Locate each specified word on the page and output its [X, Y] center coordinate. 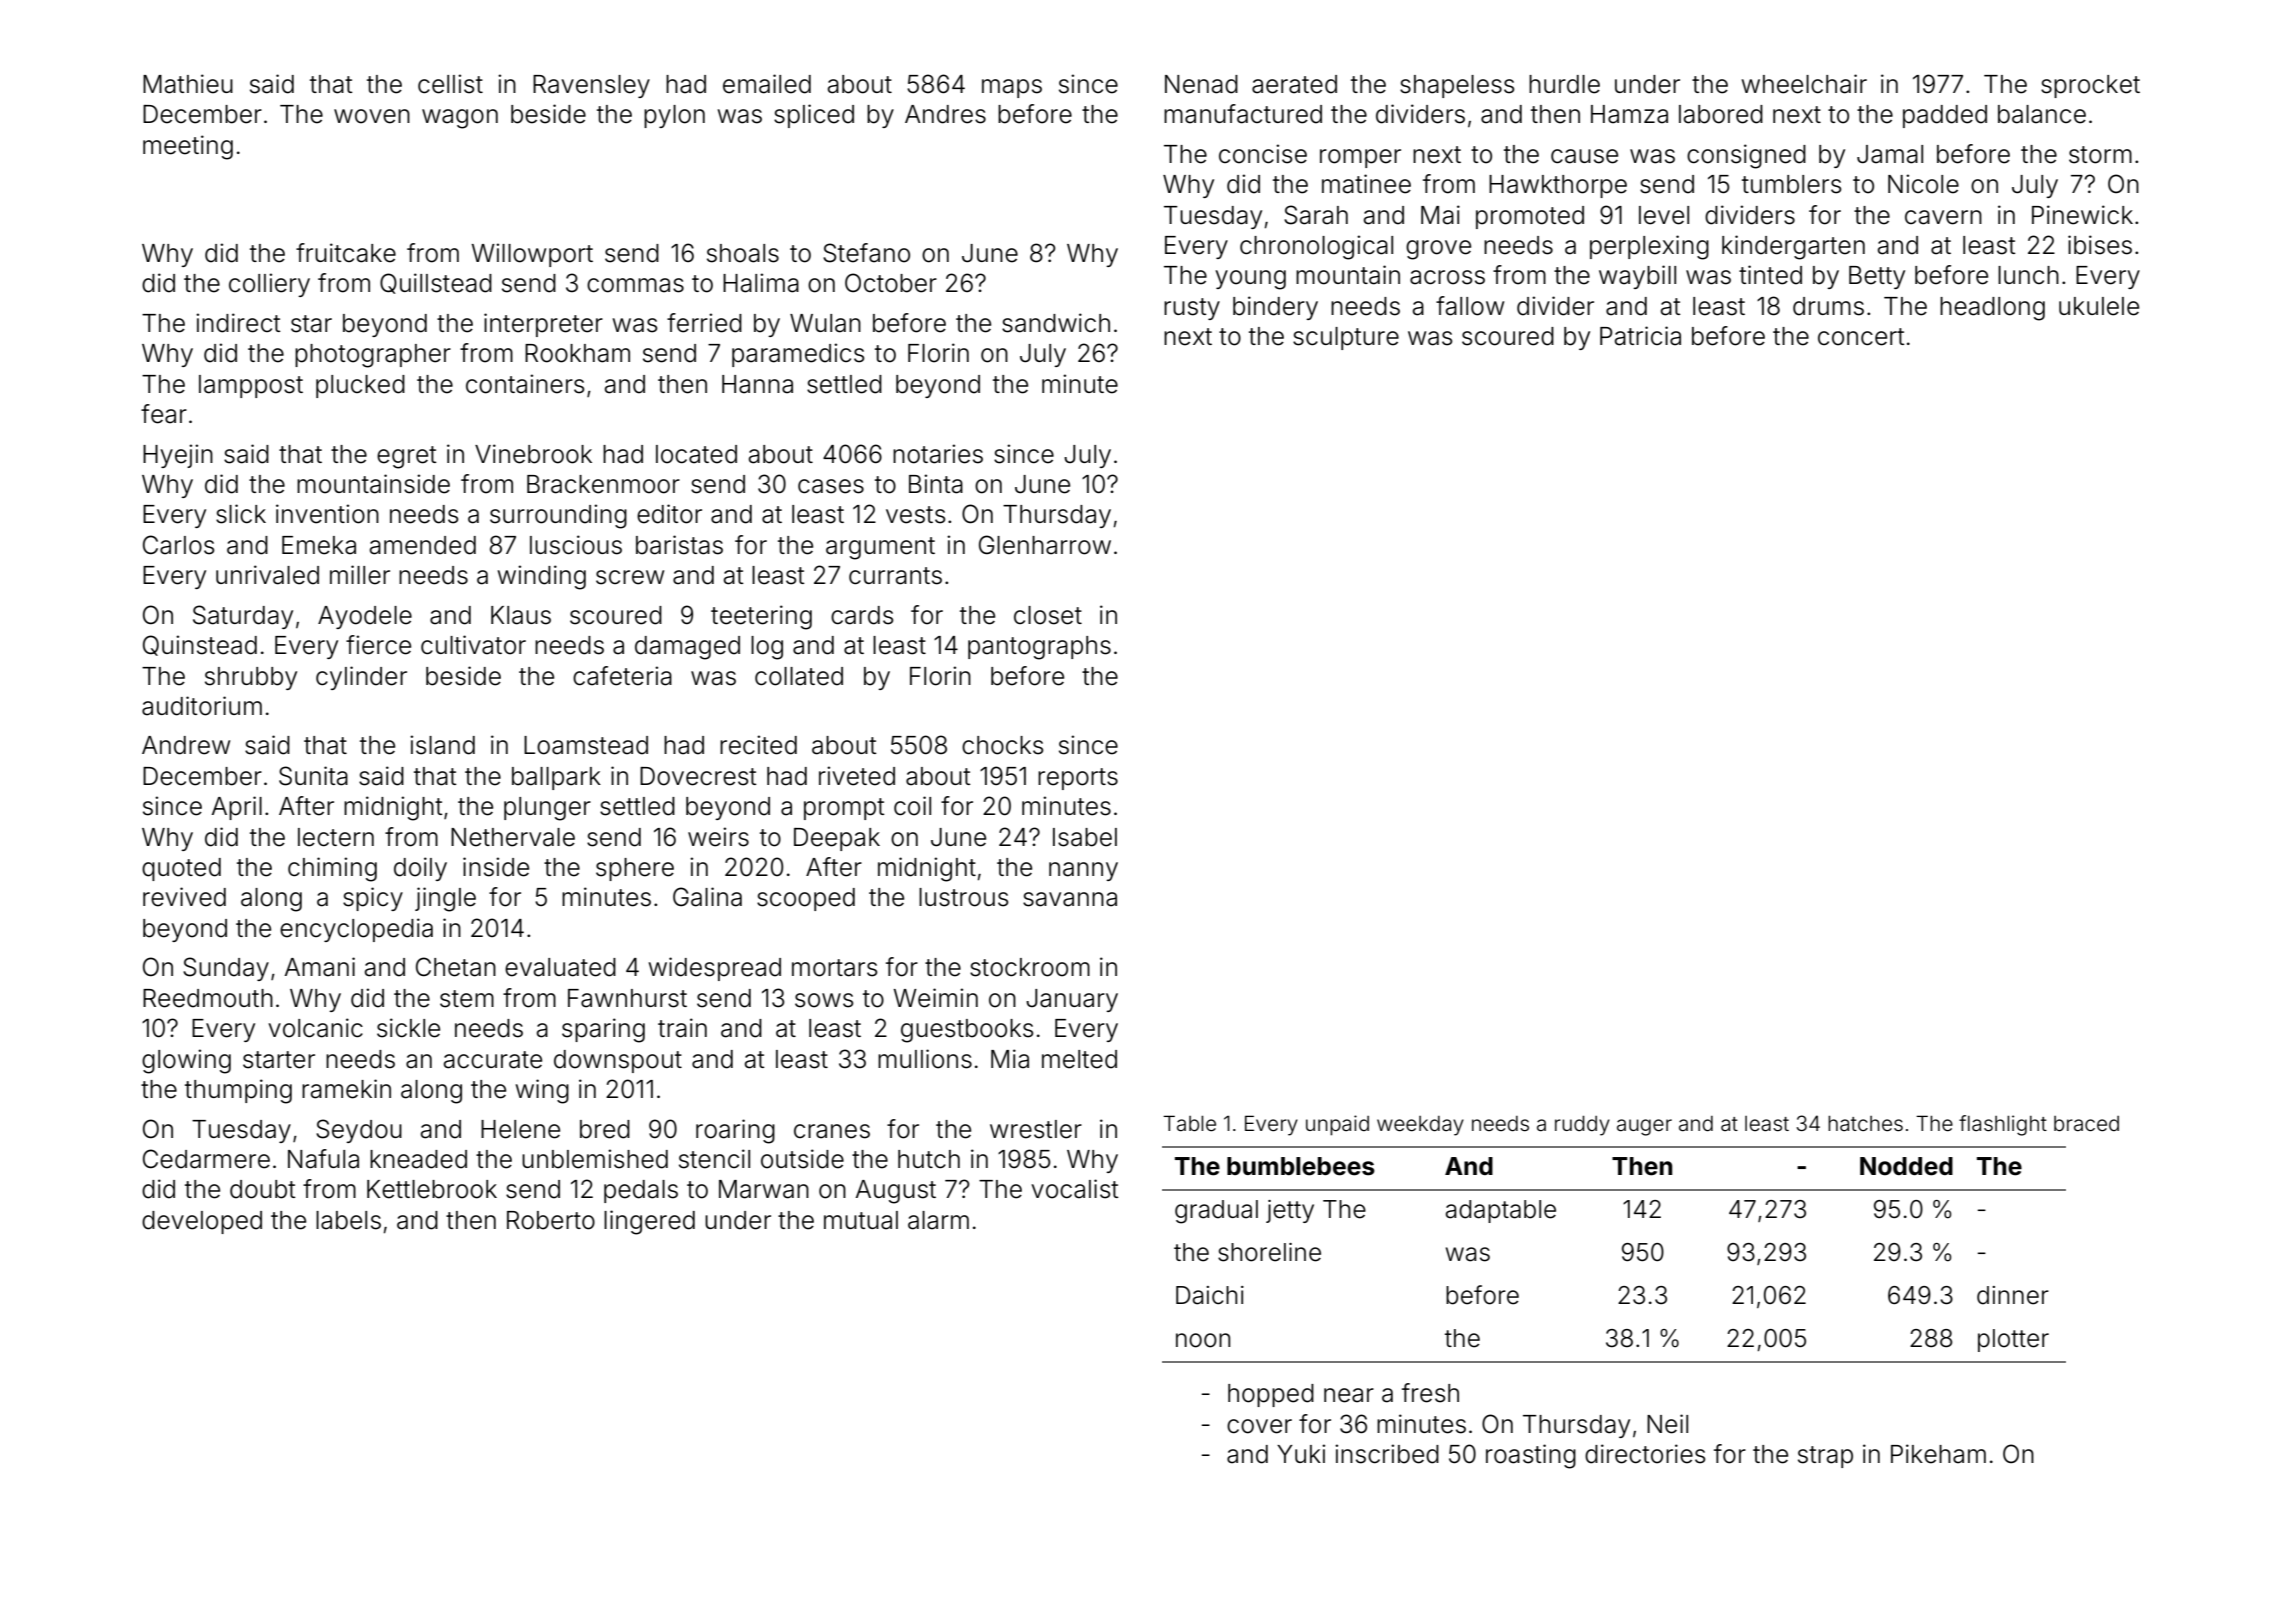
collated [799, 676]
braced [2086, 1124]
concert [1861, 337]
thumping [238, 1091]
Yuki [1301, 1453]
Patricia [1640, 336]
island [442, 745]
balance [2042, 114]
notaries [938, 454]
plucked [360, 386]
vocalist [1075, 1189]
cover [1259, 1426]
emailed [767, 84]
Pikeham [1938, 1454]
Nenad [1201, 84]
